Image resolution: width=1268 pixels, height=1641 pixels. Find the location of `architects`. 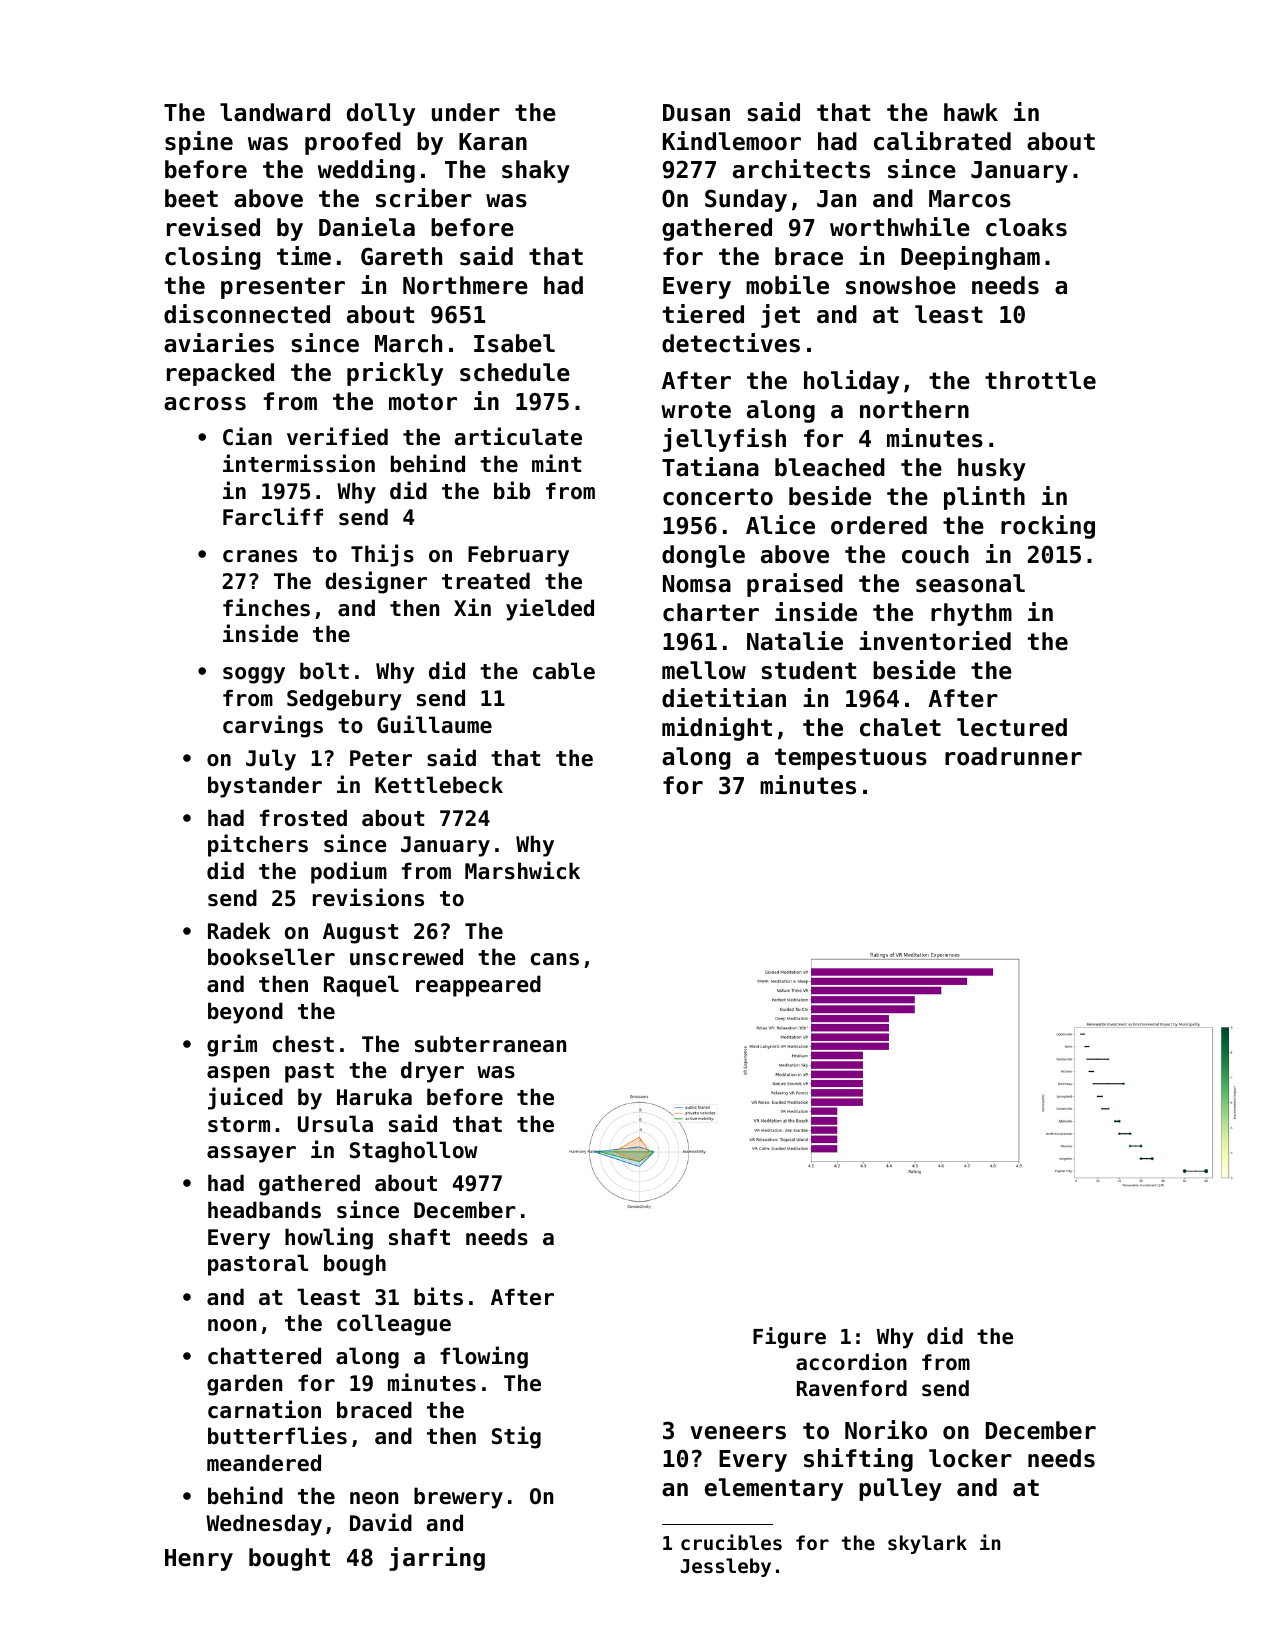

architects is located at coordinates (801, 169).
